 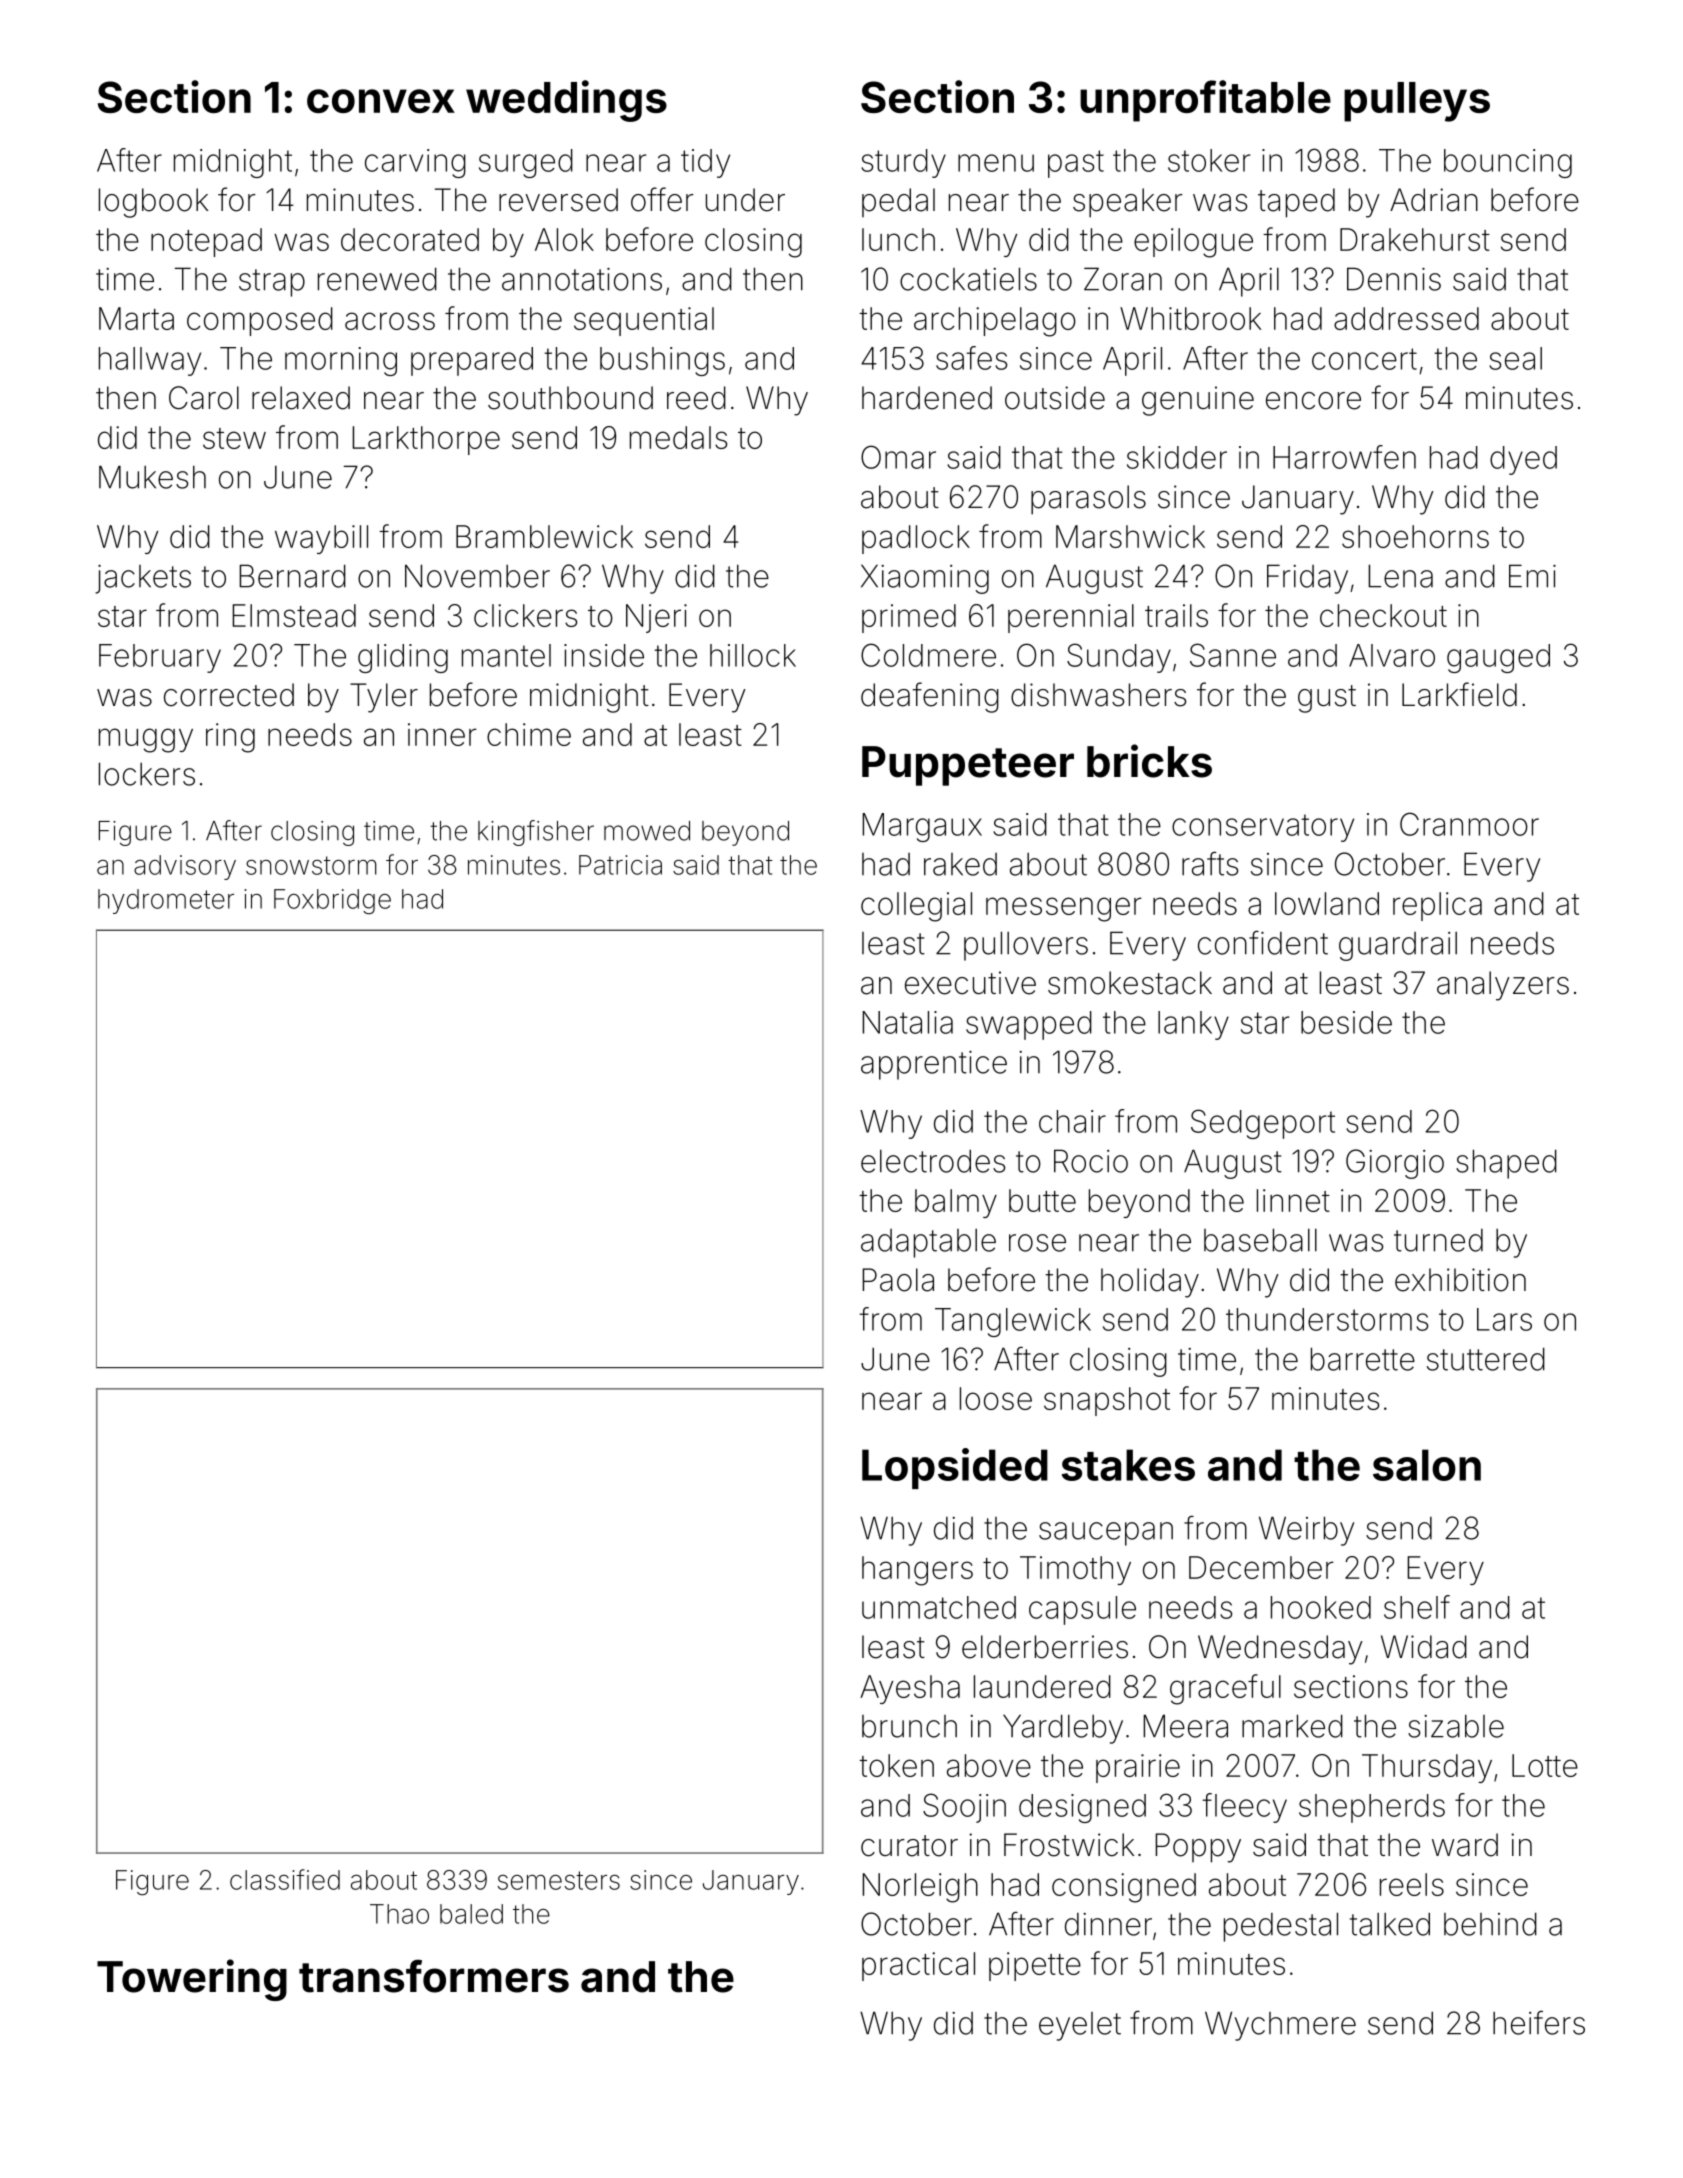 What do you see at coordinates (285, 1879) in the page?
I see `classified` at bounding box center [285, 1879].
